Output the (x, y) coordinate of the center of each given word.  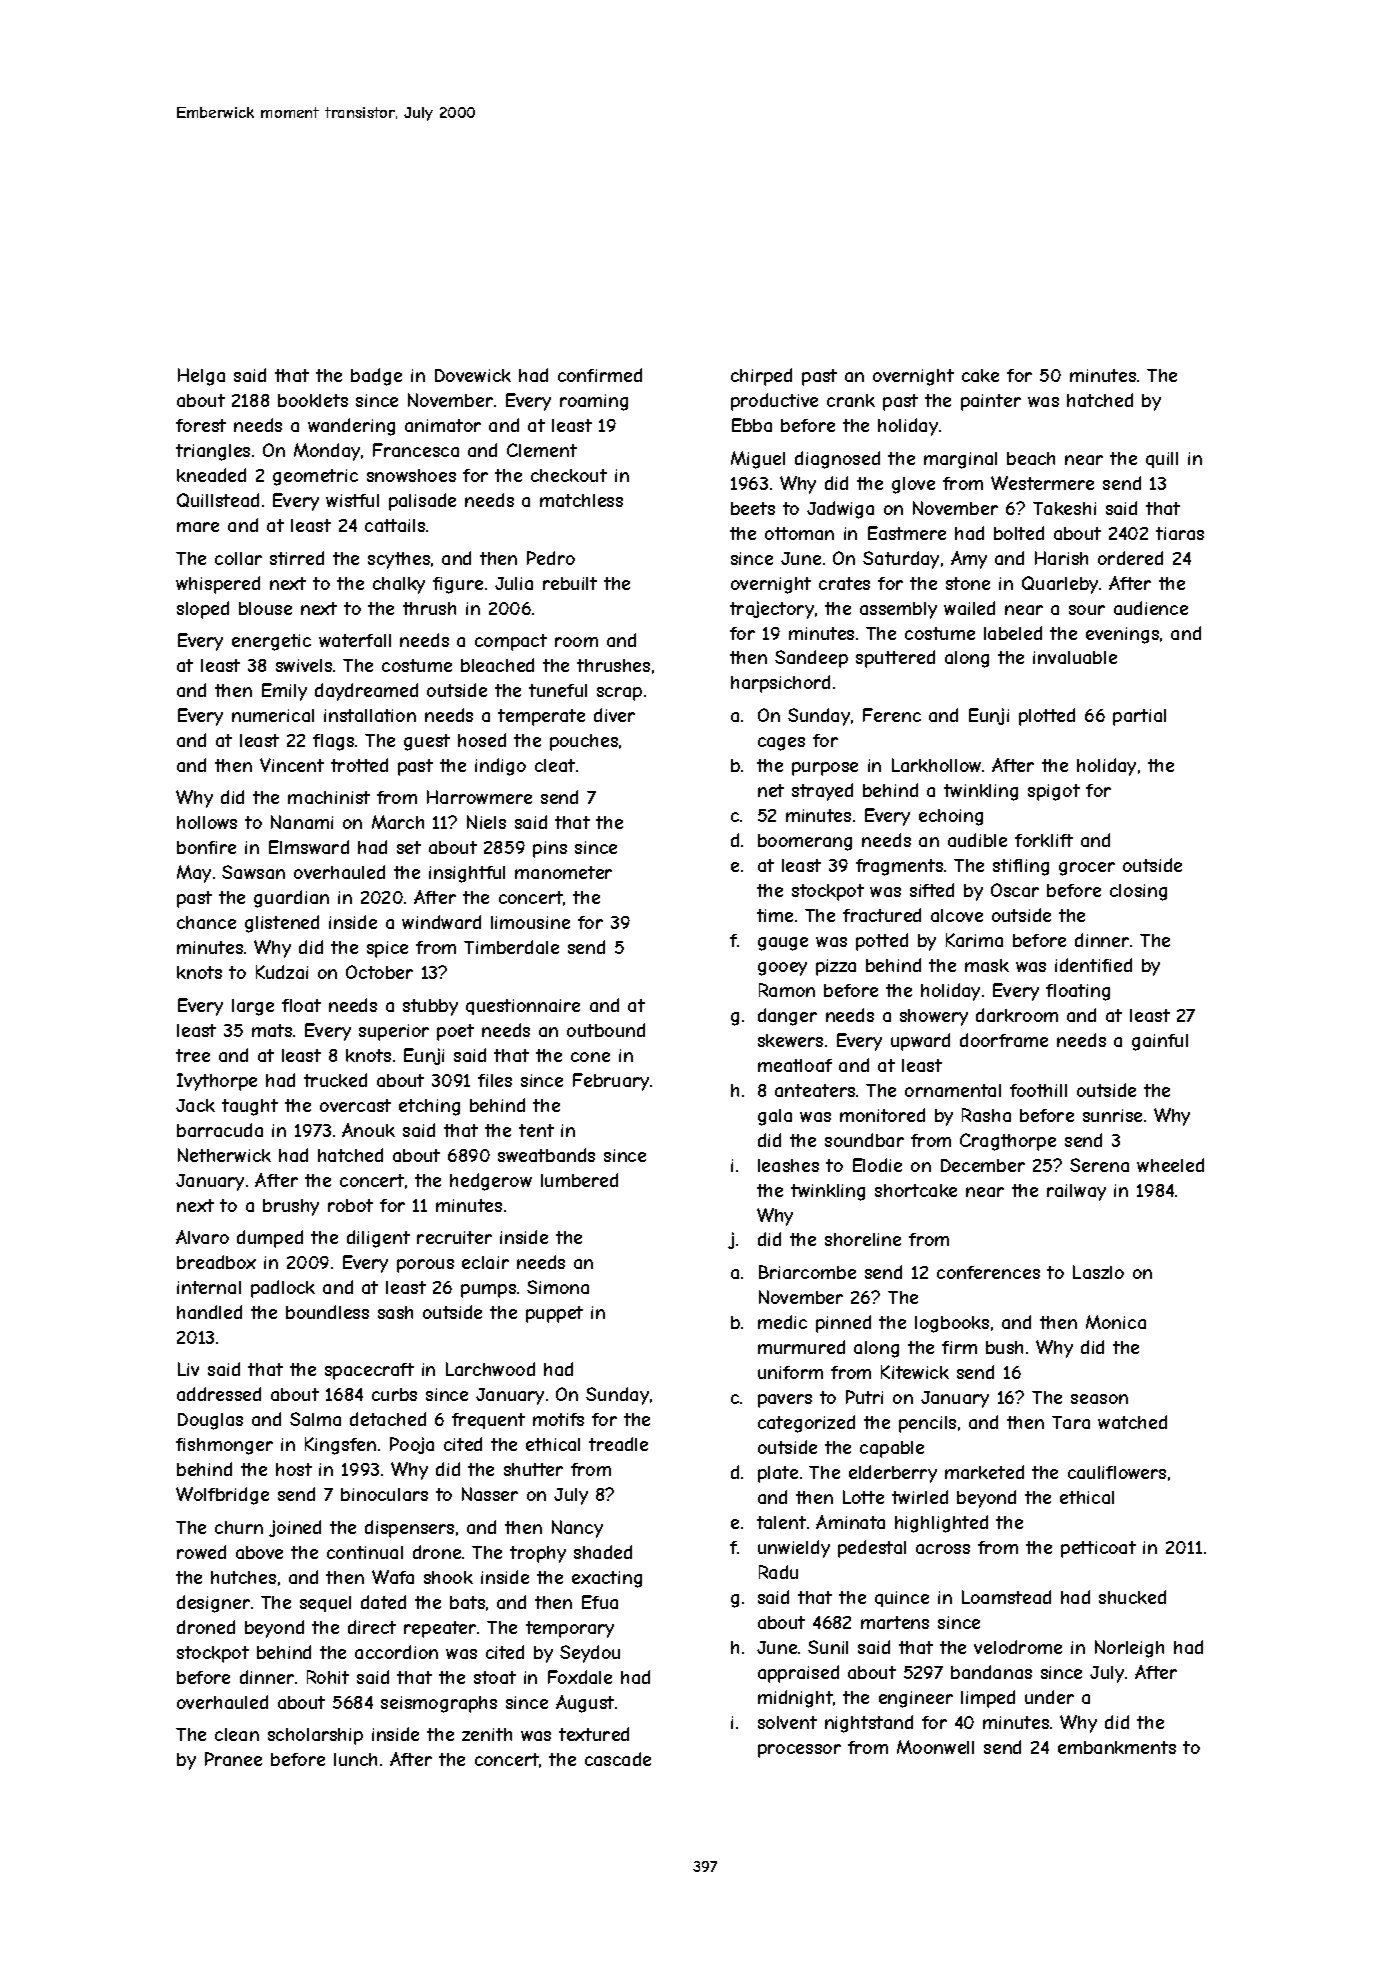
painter (991, 402)
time (775, 915)
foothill (1038, 1090)
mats (272, 1030)
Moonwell (935, 1747)
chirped (761, 377)
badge (376, 377)
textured (594, 1734)
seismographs (439, 1704)
